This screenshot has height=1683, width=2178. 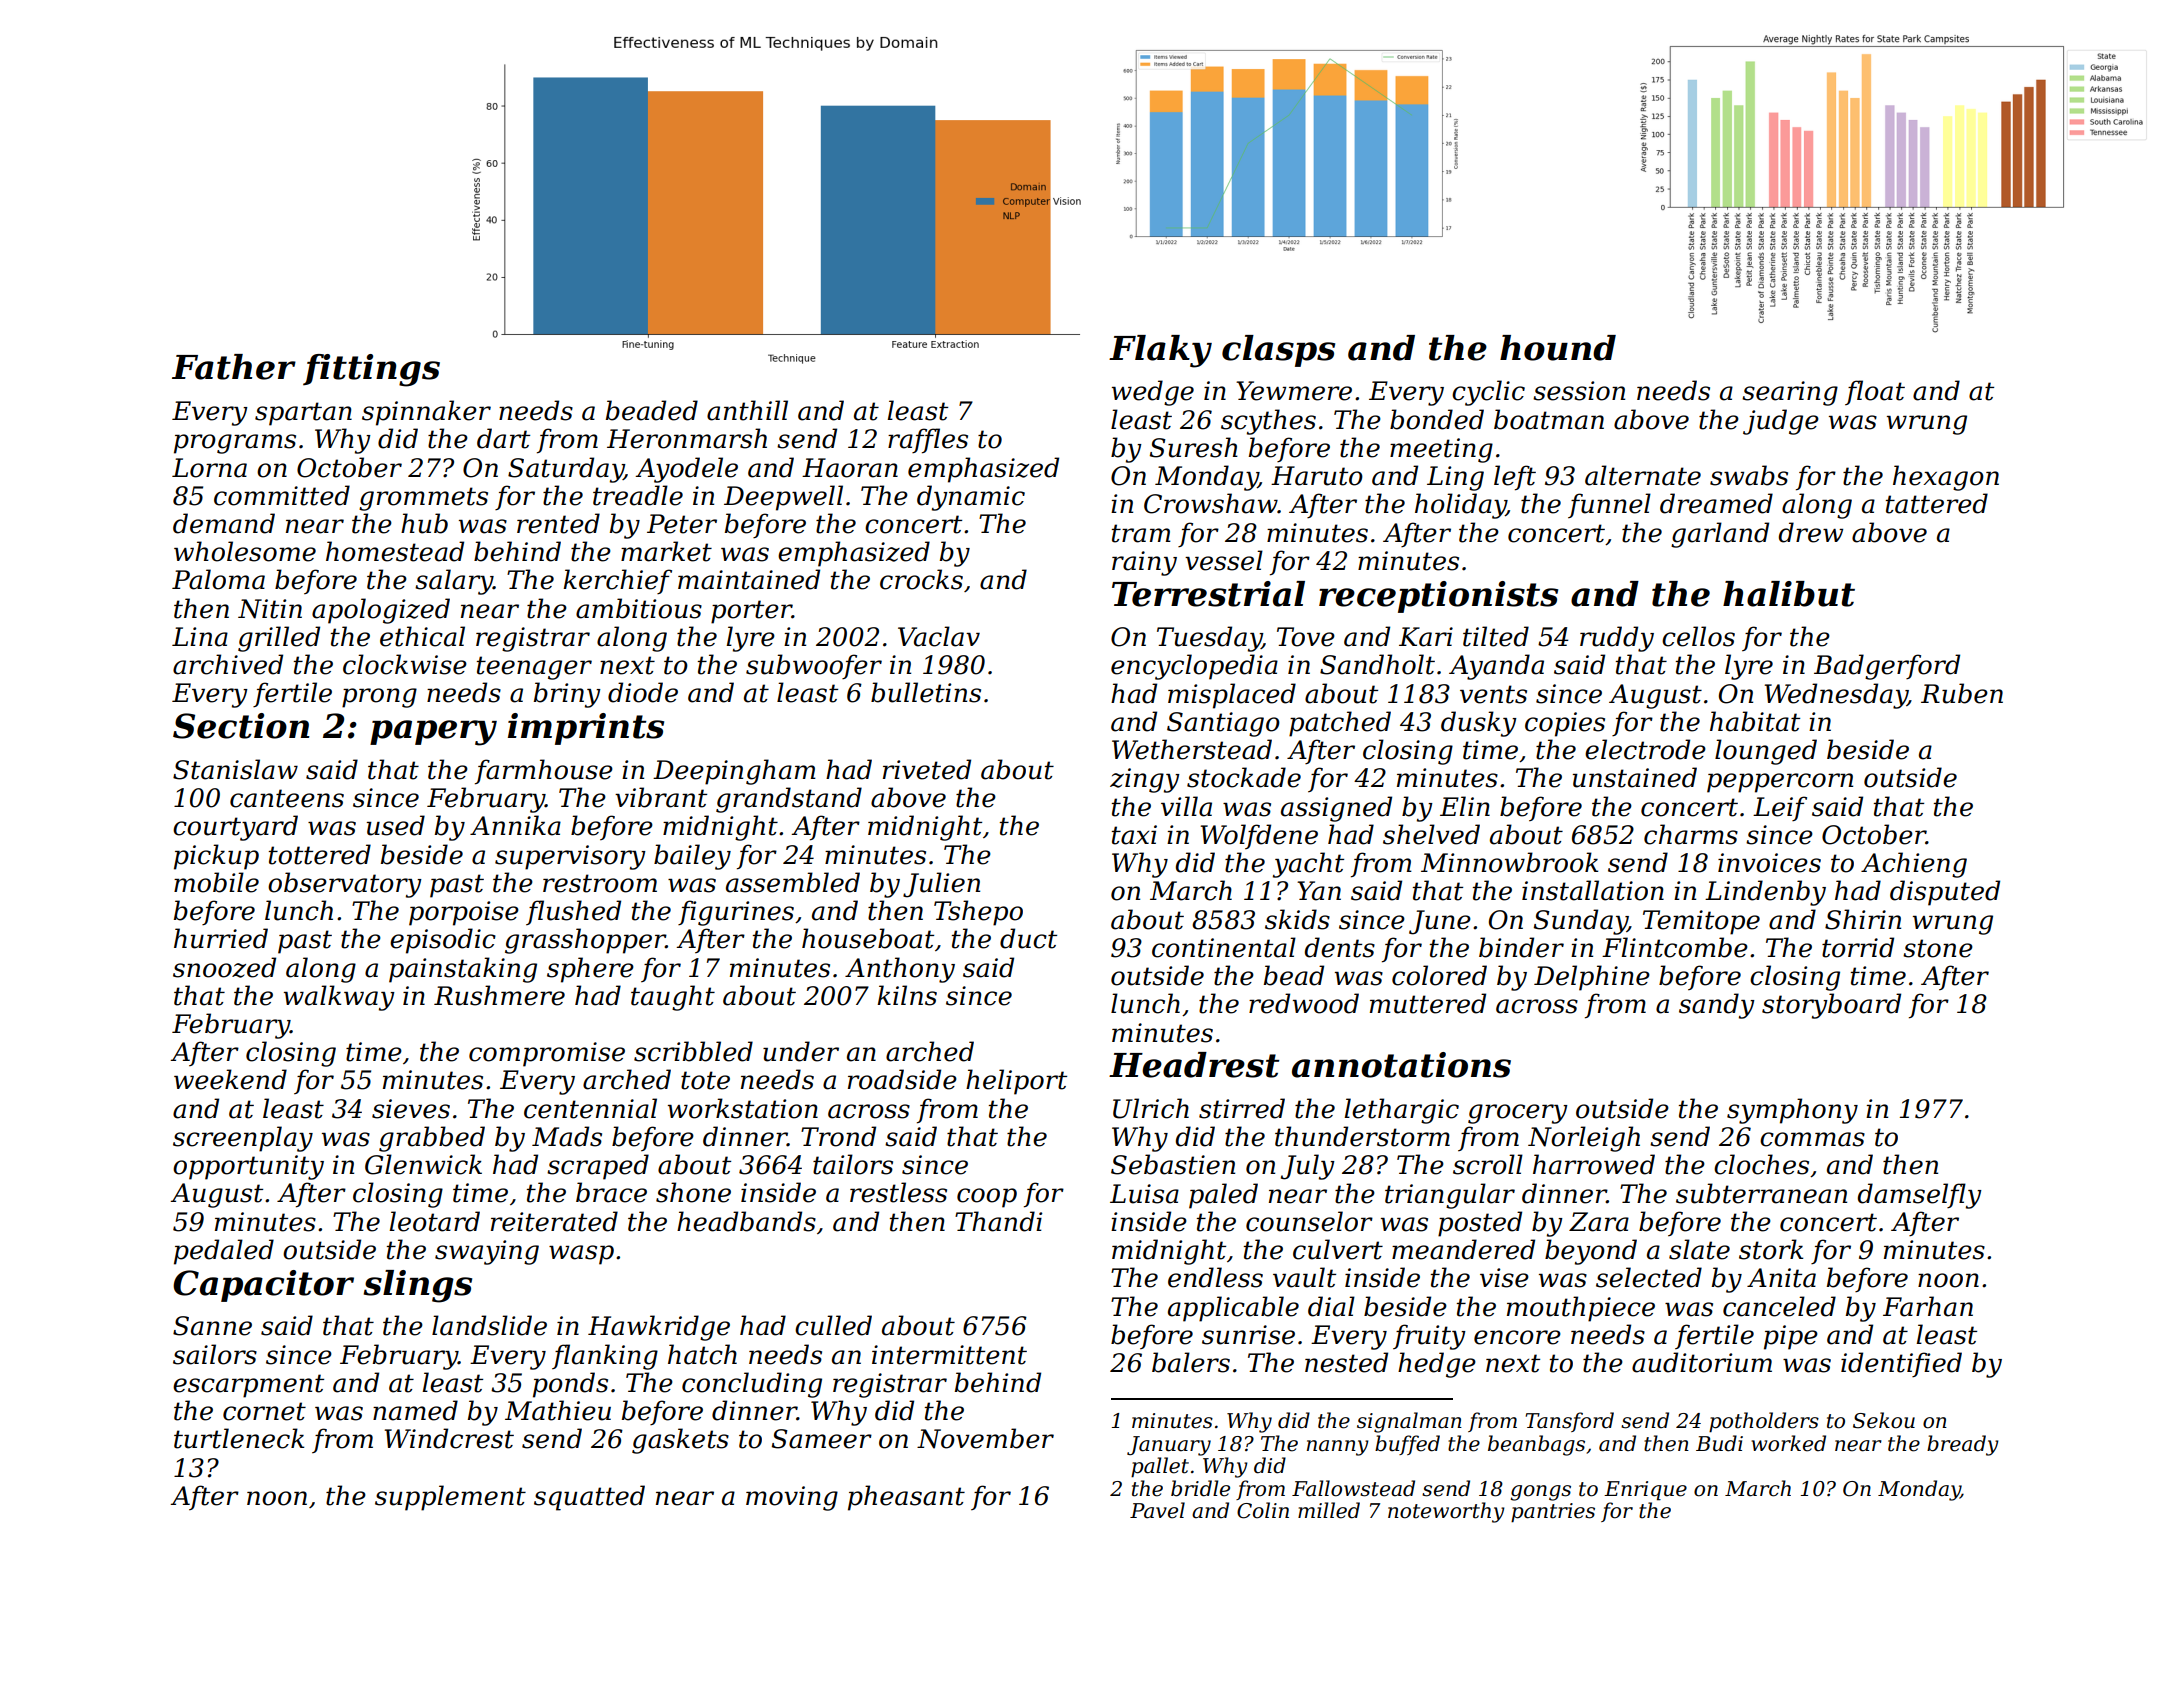 What do you see at coordinates (1831, 1006) in the screenshot?
I see `storyboard` at bounding box center [1831, 1006].
